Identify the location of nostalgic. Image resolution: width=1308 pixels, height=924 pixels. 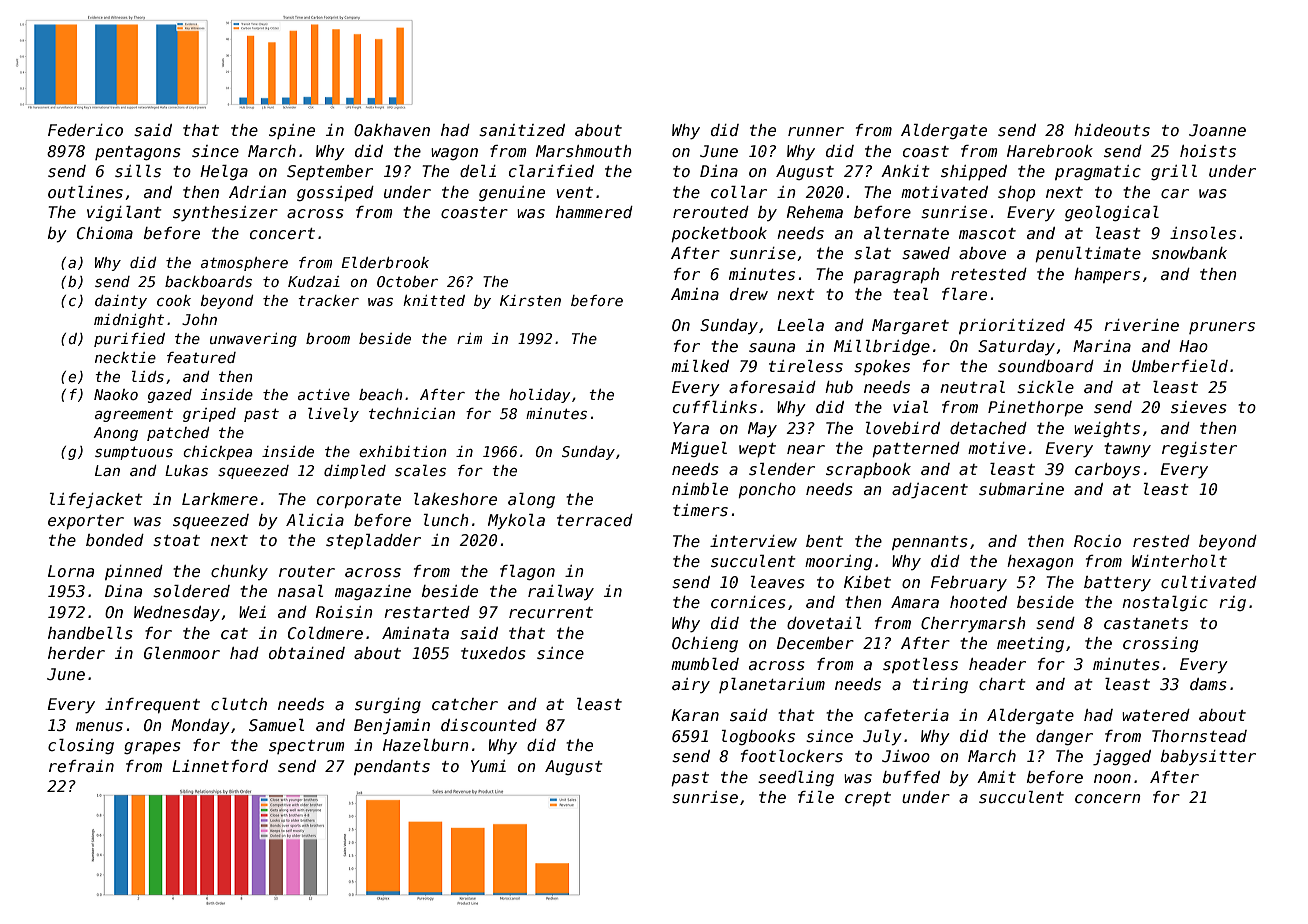
(1165, 603).
